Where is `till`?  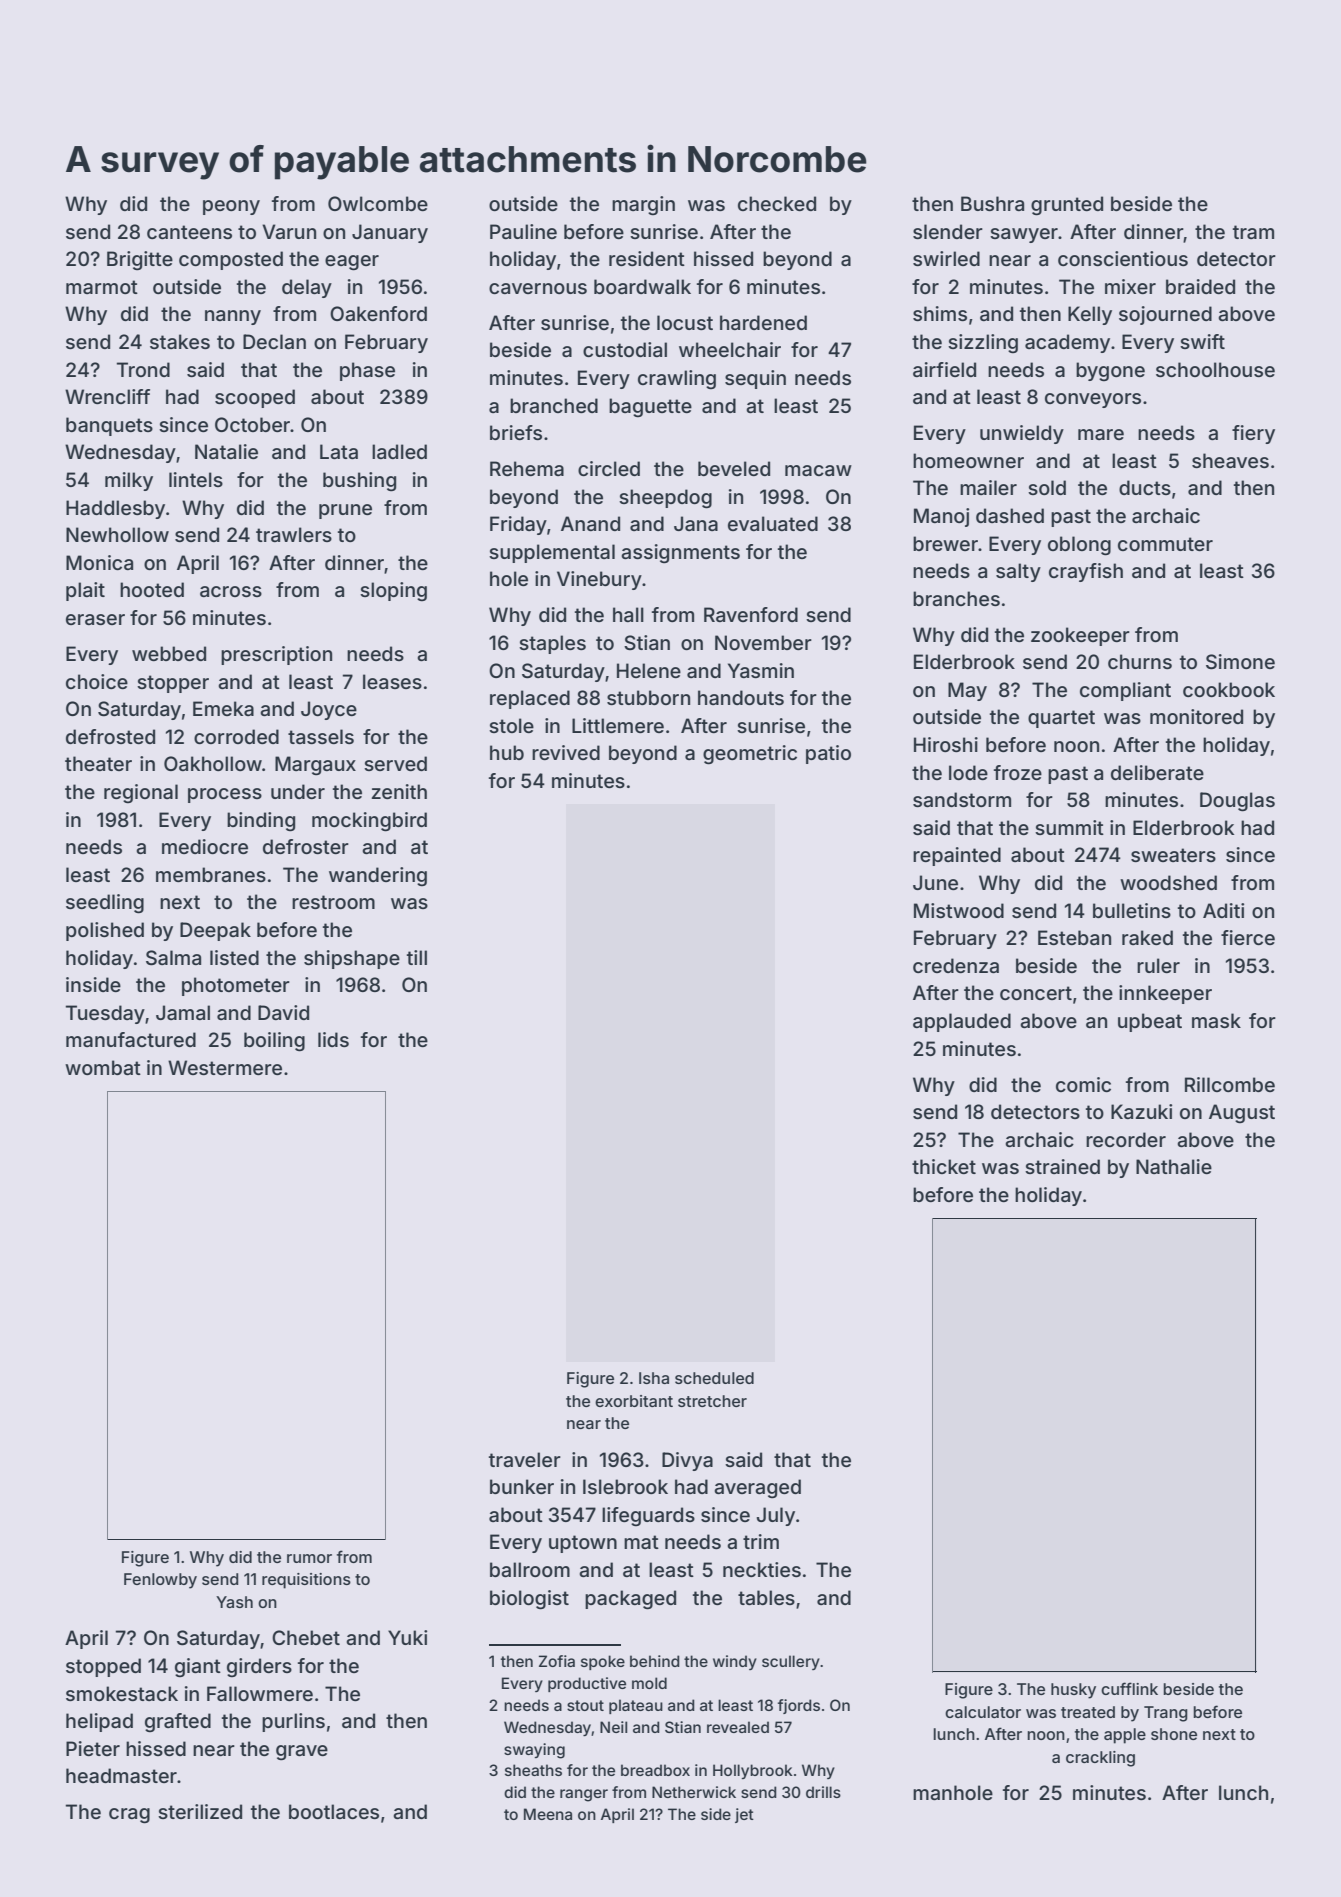 till is located at coordinates (417, 957).
